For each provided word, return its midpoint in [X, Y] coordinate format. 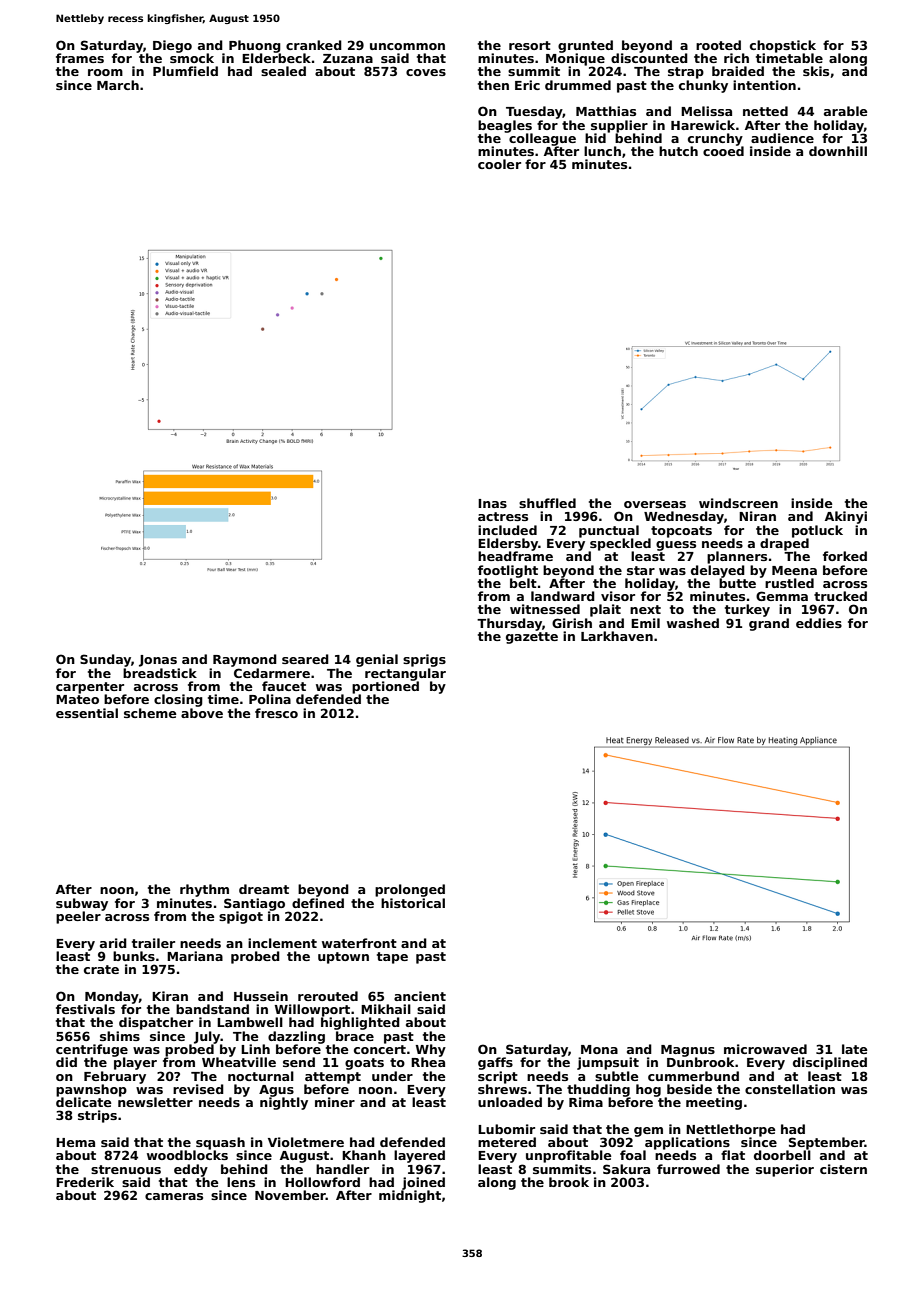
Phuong [255, 46]
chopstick [783, 46]
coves [426, 72]
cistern [843, 1169]
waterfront [359, 943]
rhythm [204, 890]
